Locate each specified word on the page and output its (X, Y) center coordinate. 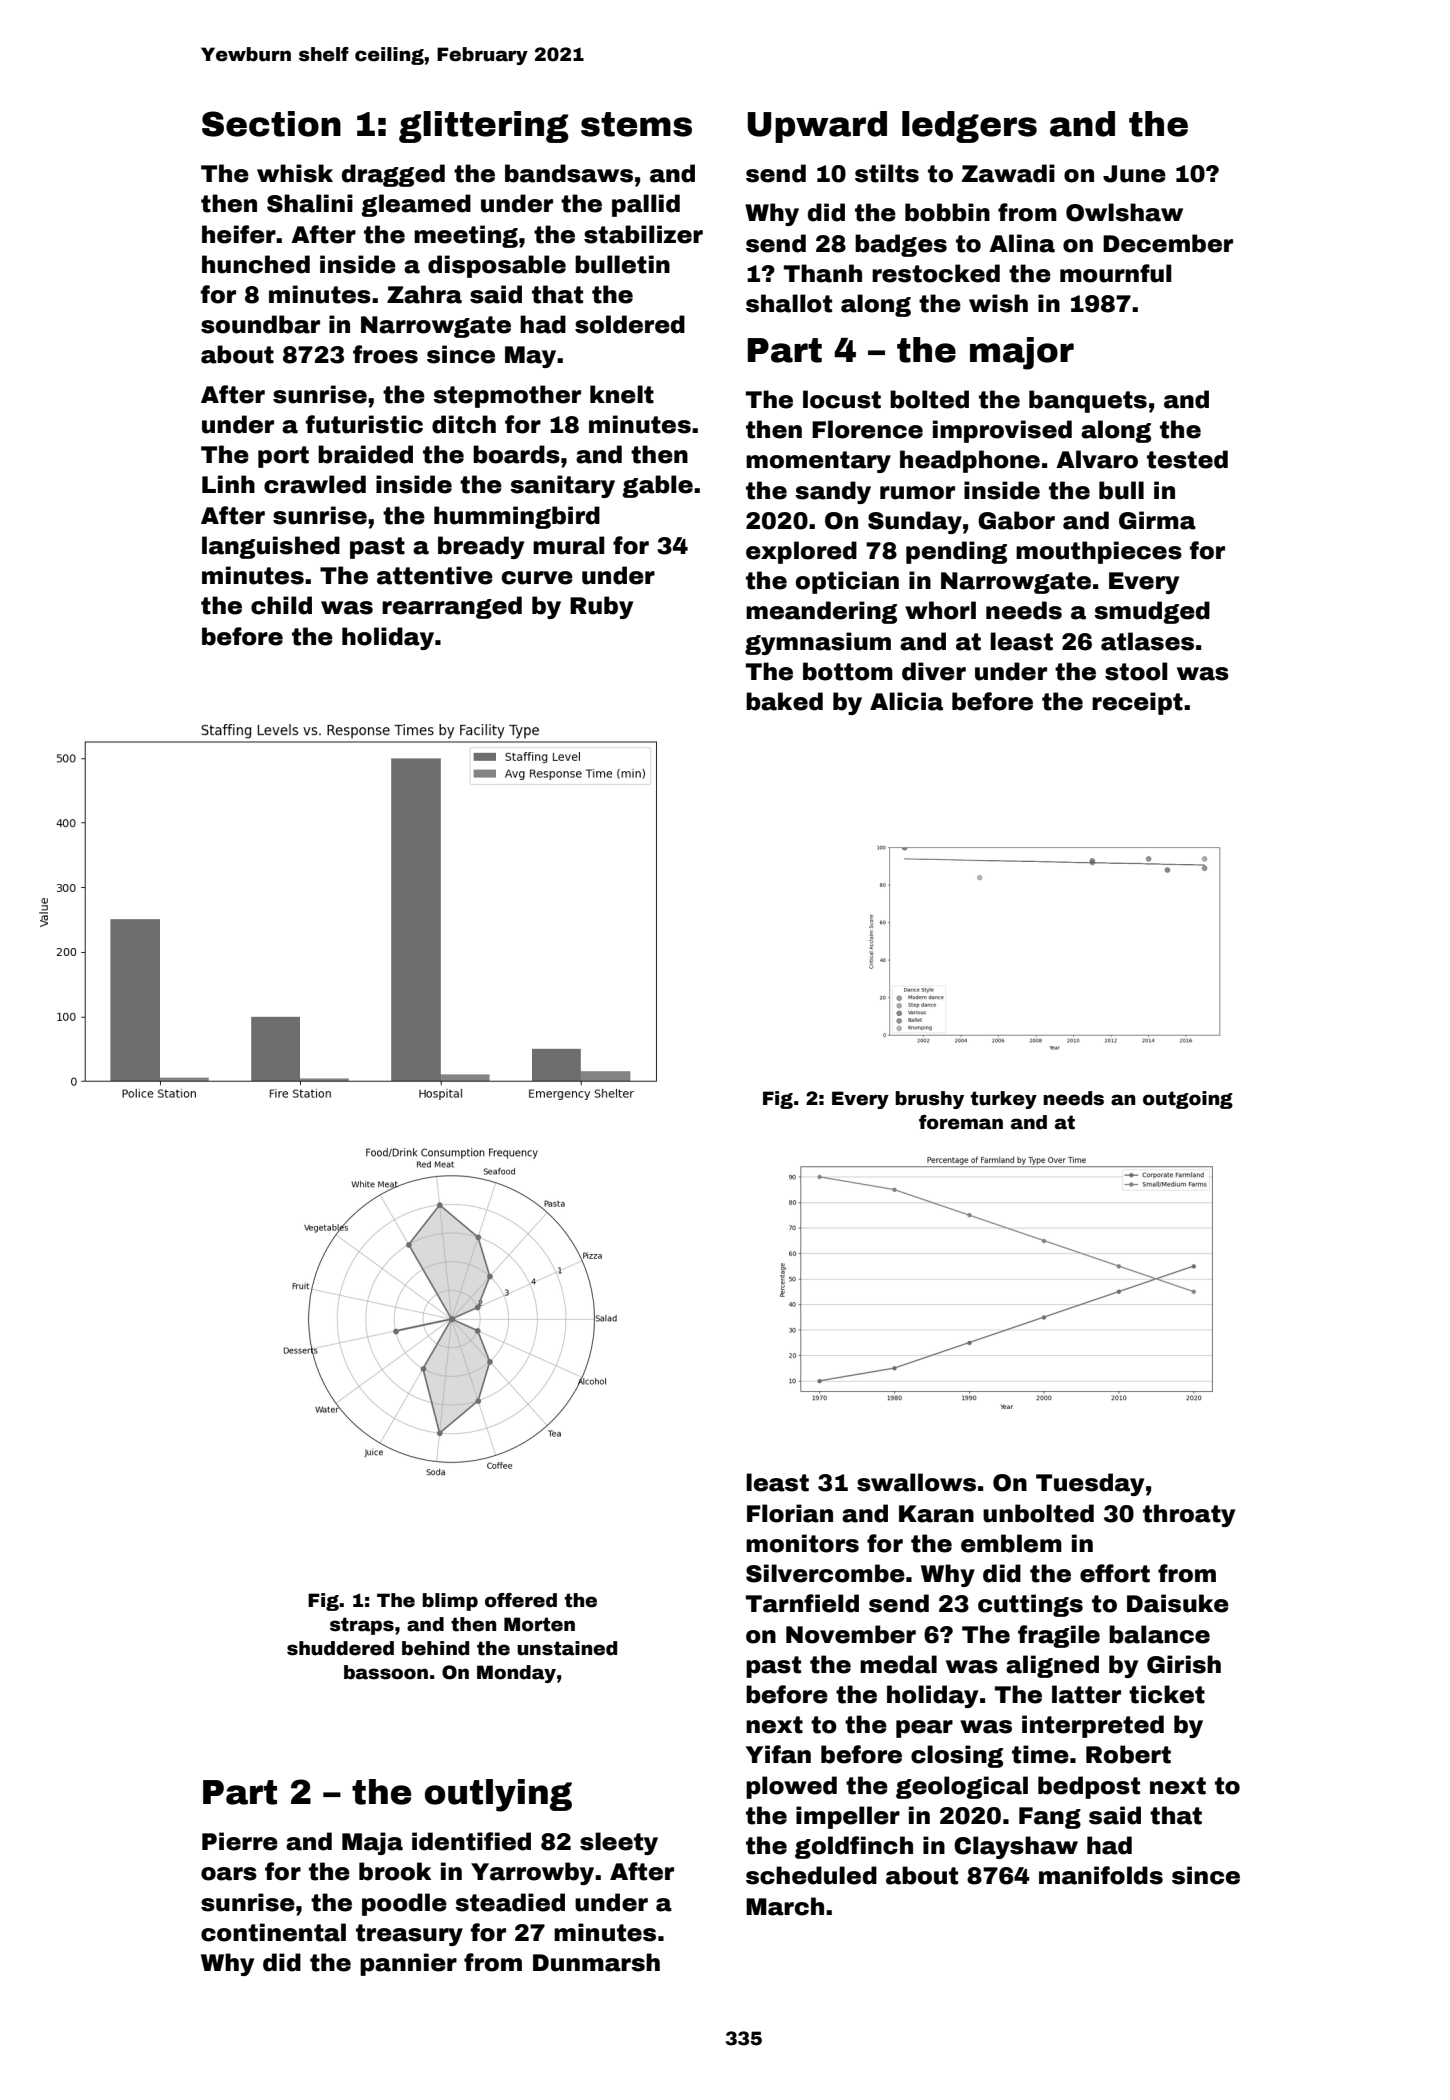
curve (537, 578)
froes (385, 354)
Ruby (601, 607)
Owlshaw (1124, 212)
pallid (646, 205)
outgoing (1188, 1100)
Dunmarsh (596, 1962)
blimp (450, 1602)
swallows (916, 1482)
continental (273, 1932)
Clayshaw (1016, 1847)
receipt (1137, 703)
